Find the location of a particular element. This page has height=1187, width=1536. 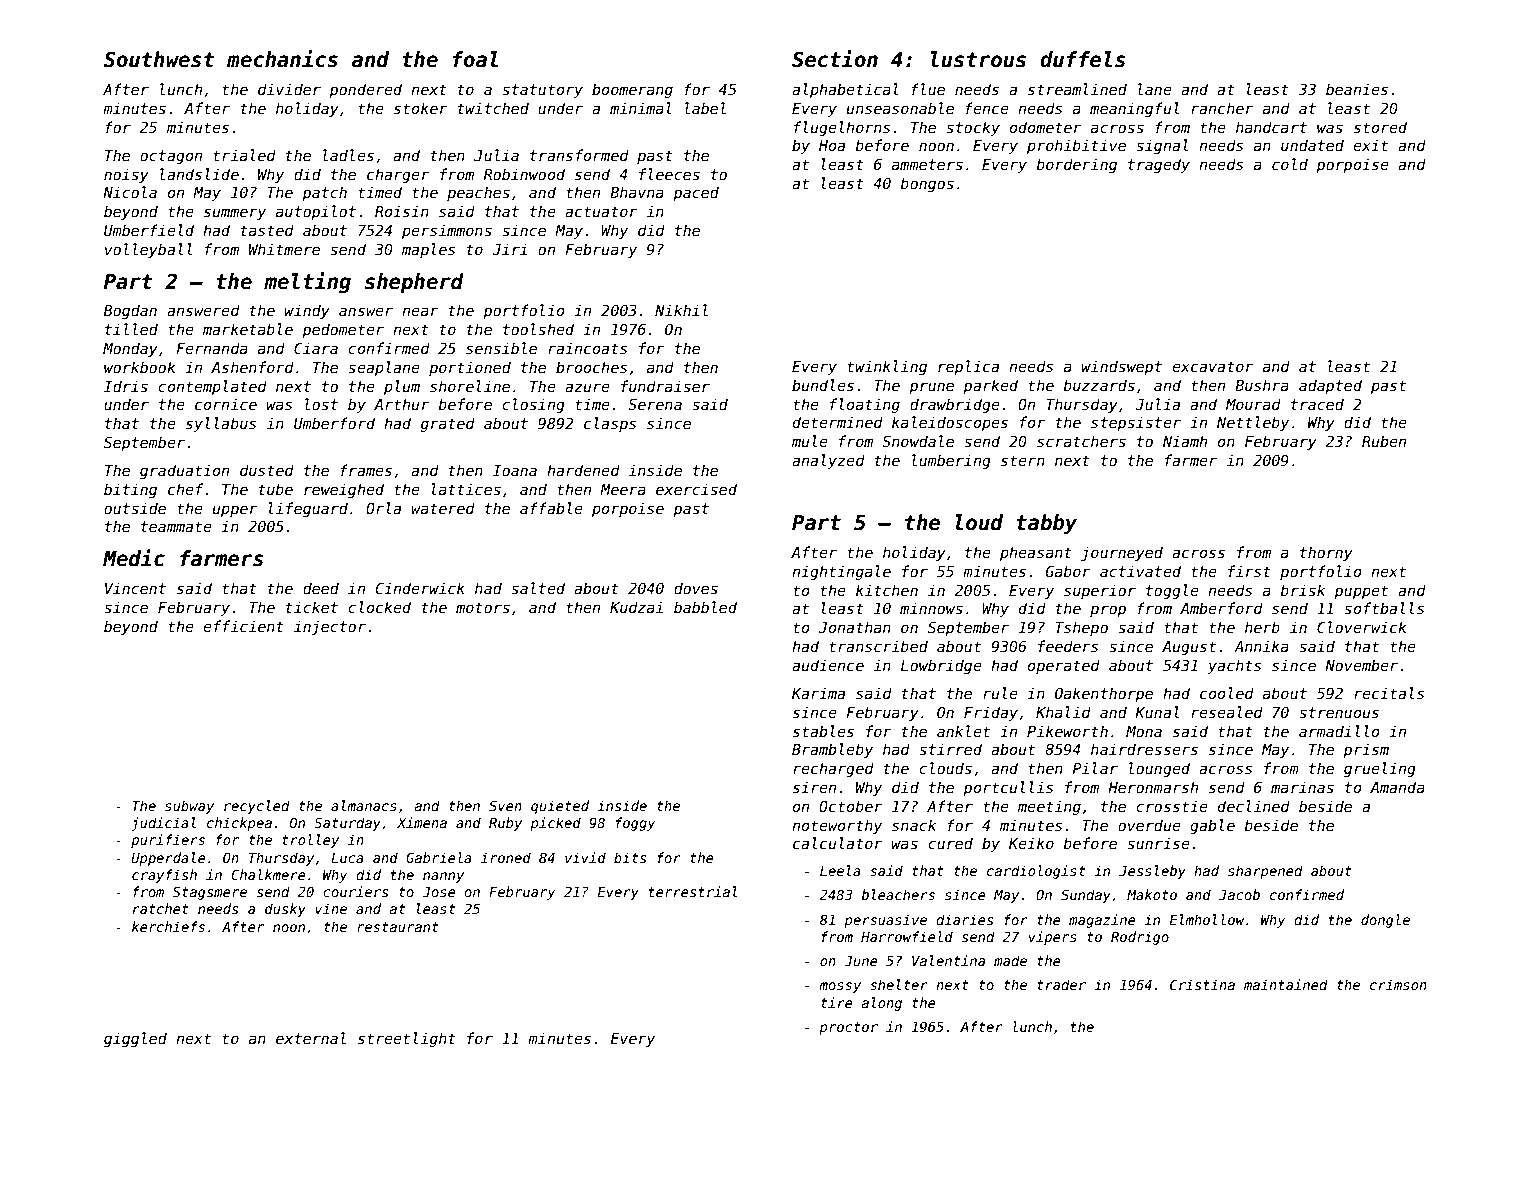

kitchen is located at coordinates (887, 590).
